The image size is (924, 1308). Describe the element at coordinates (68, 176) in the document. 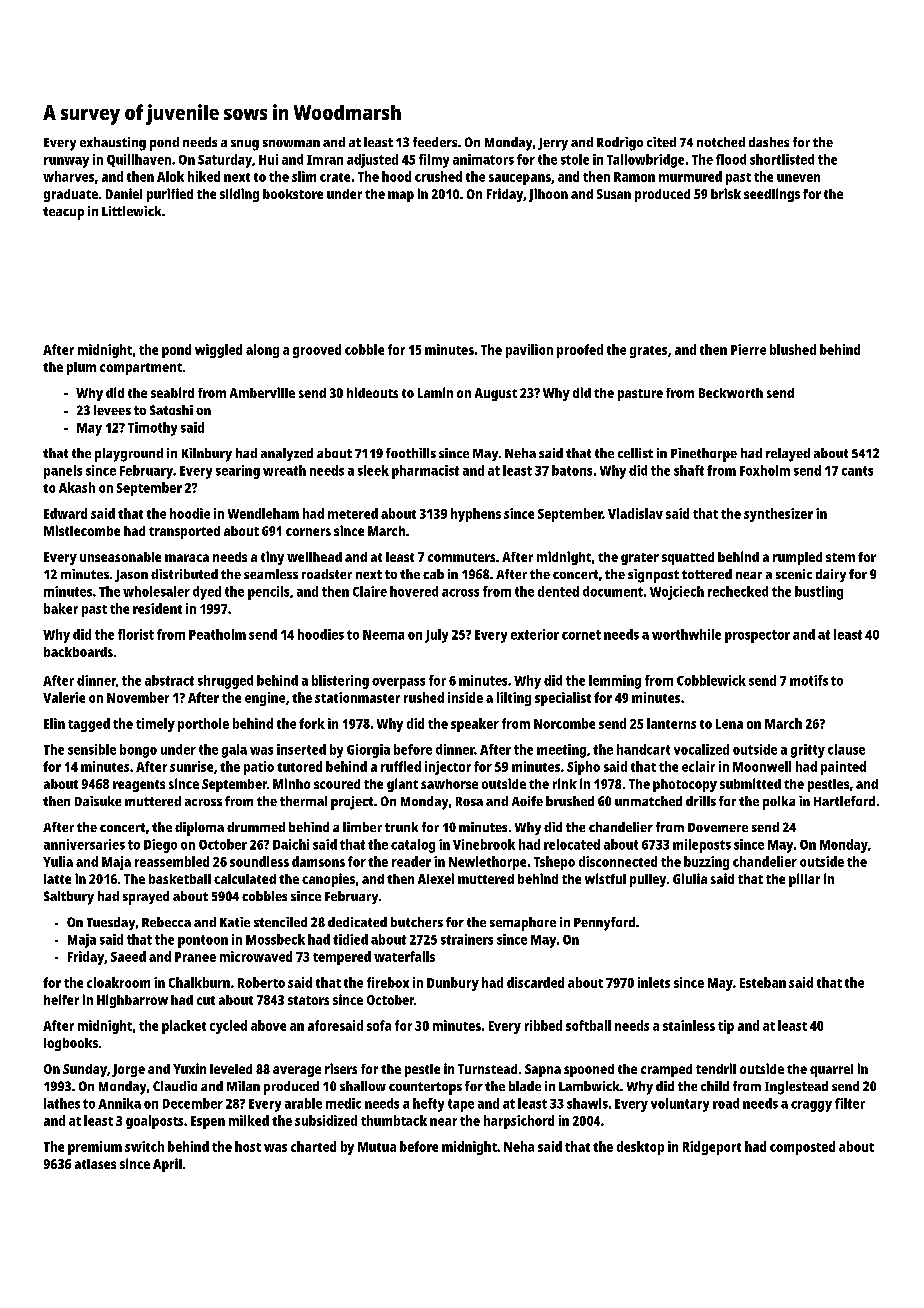

I see `wharves` at that location.
